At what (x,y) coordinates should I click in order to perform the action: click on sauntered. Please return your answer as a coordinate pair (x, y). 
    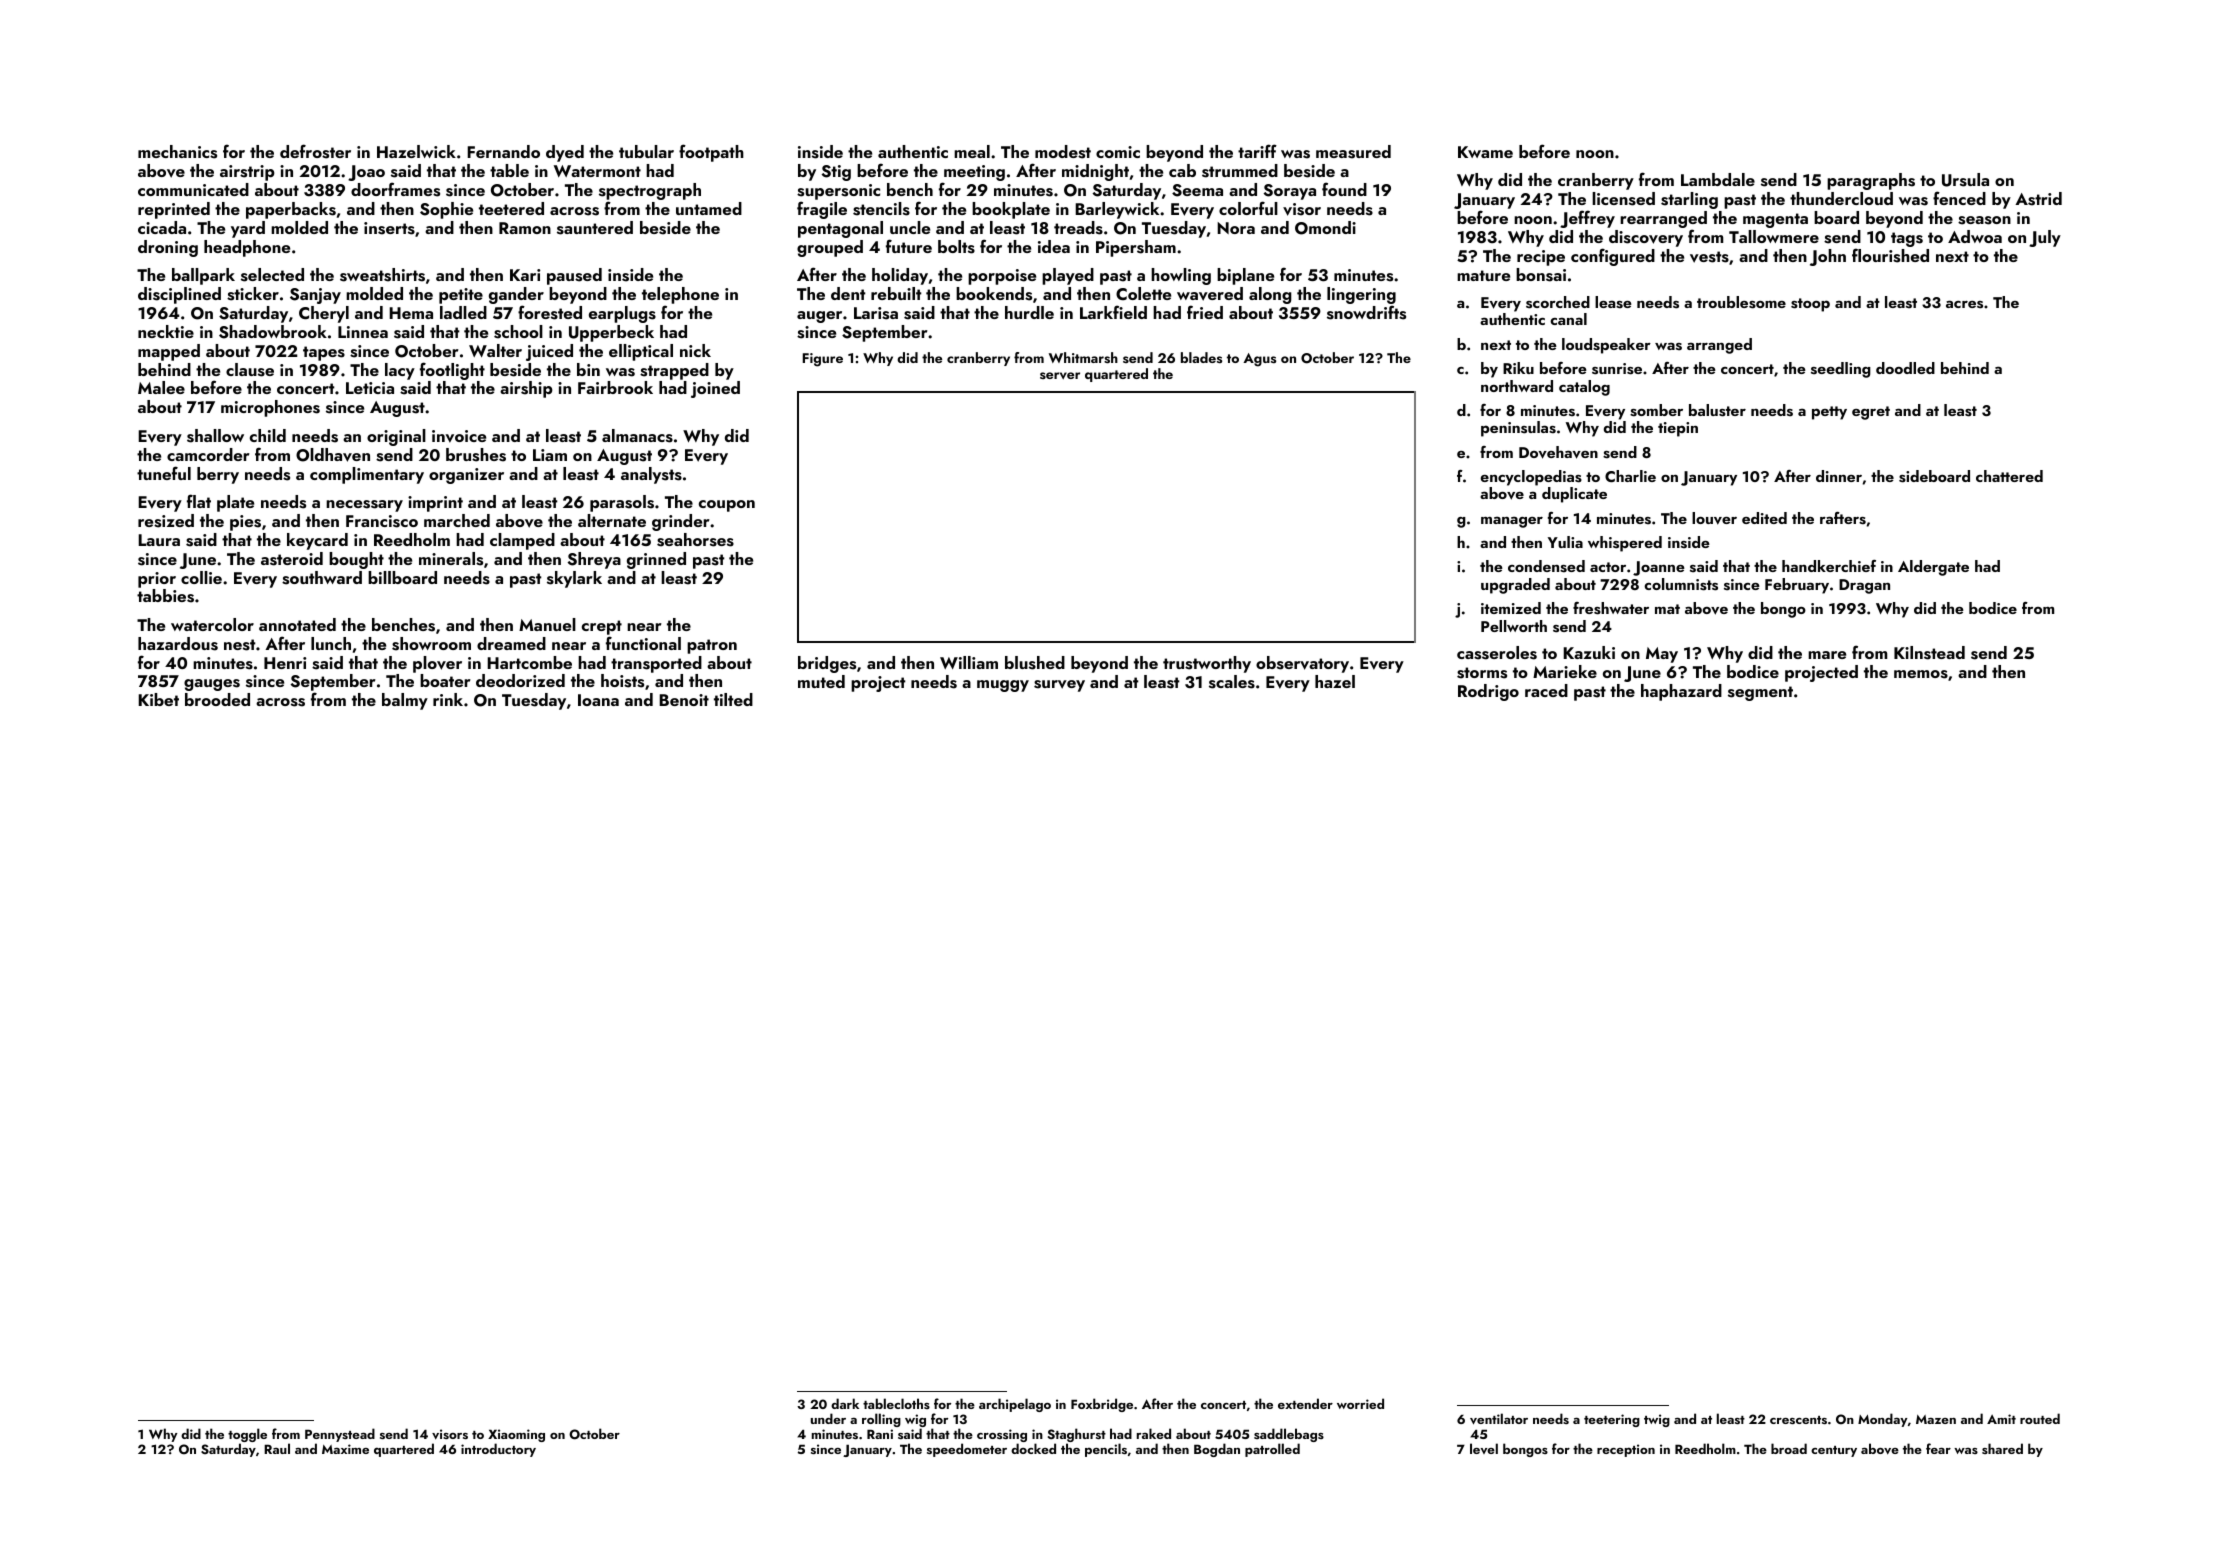
    Looking at the image, I should click on (595, 228).
